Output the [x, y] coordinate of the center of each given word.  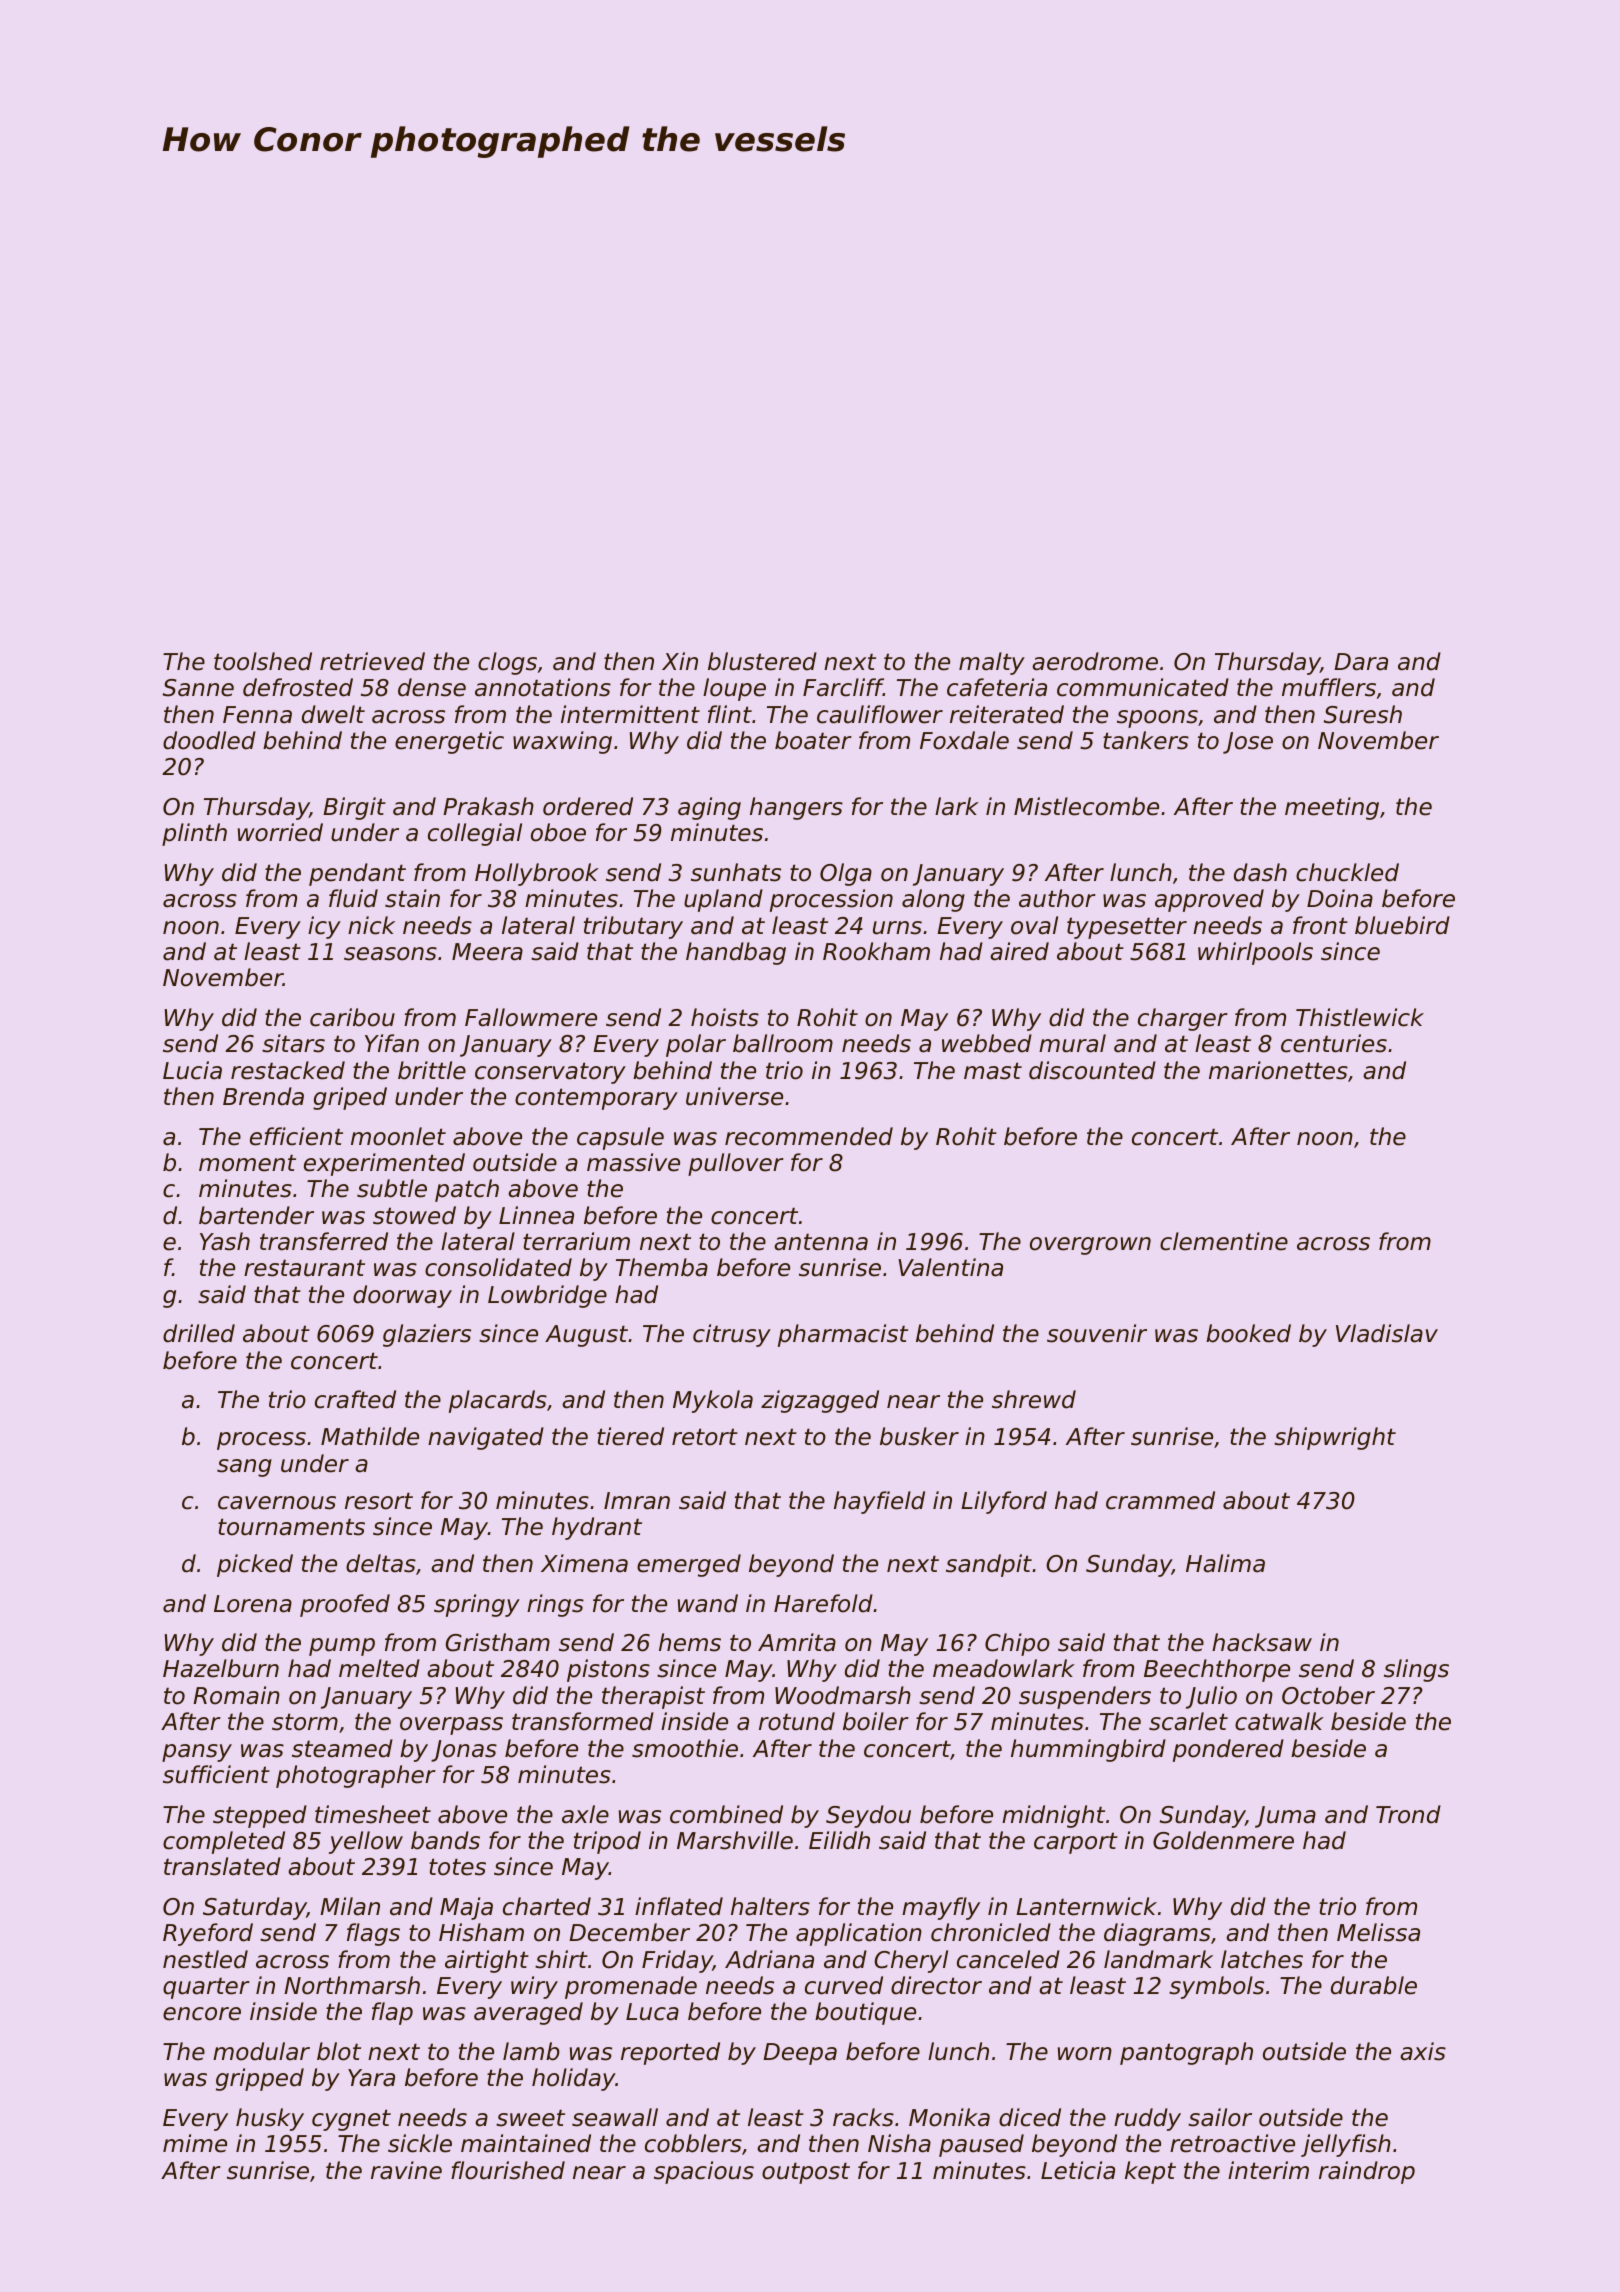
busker [919, 1436]
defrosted [298, 687]
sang [244, 1468]
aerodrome [1095, 661]
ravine [406, 2170]
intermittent [630, 714]
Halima [1225, 1563]
